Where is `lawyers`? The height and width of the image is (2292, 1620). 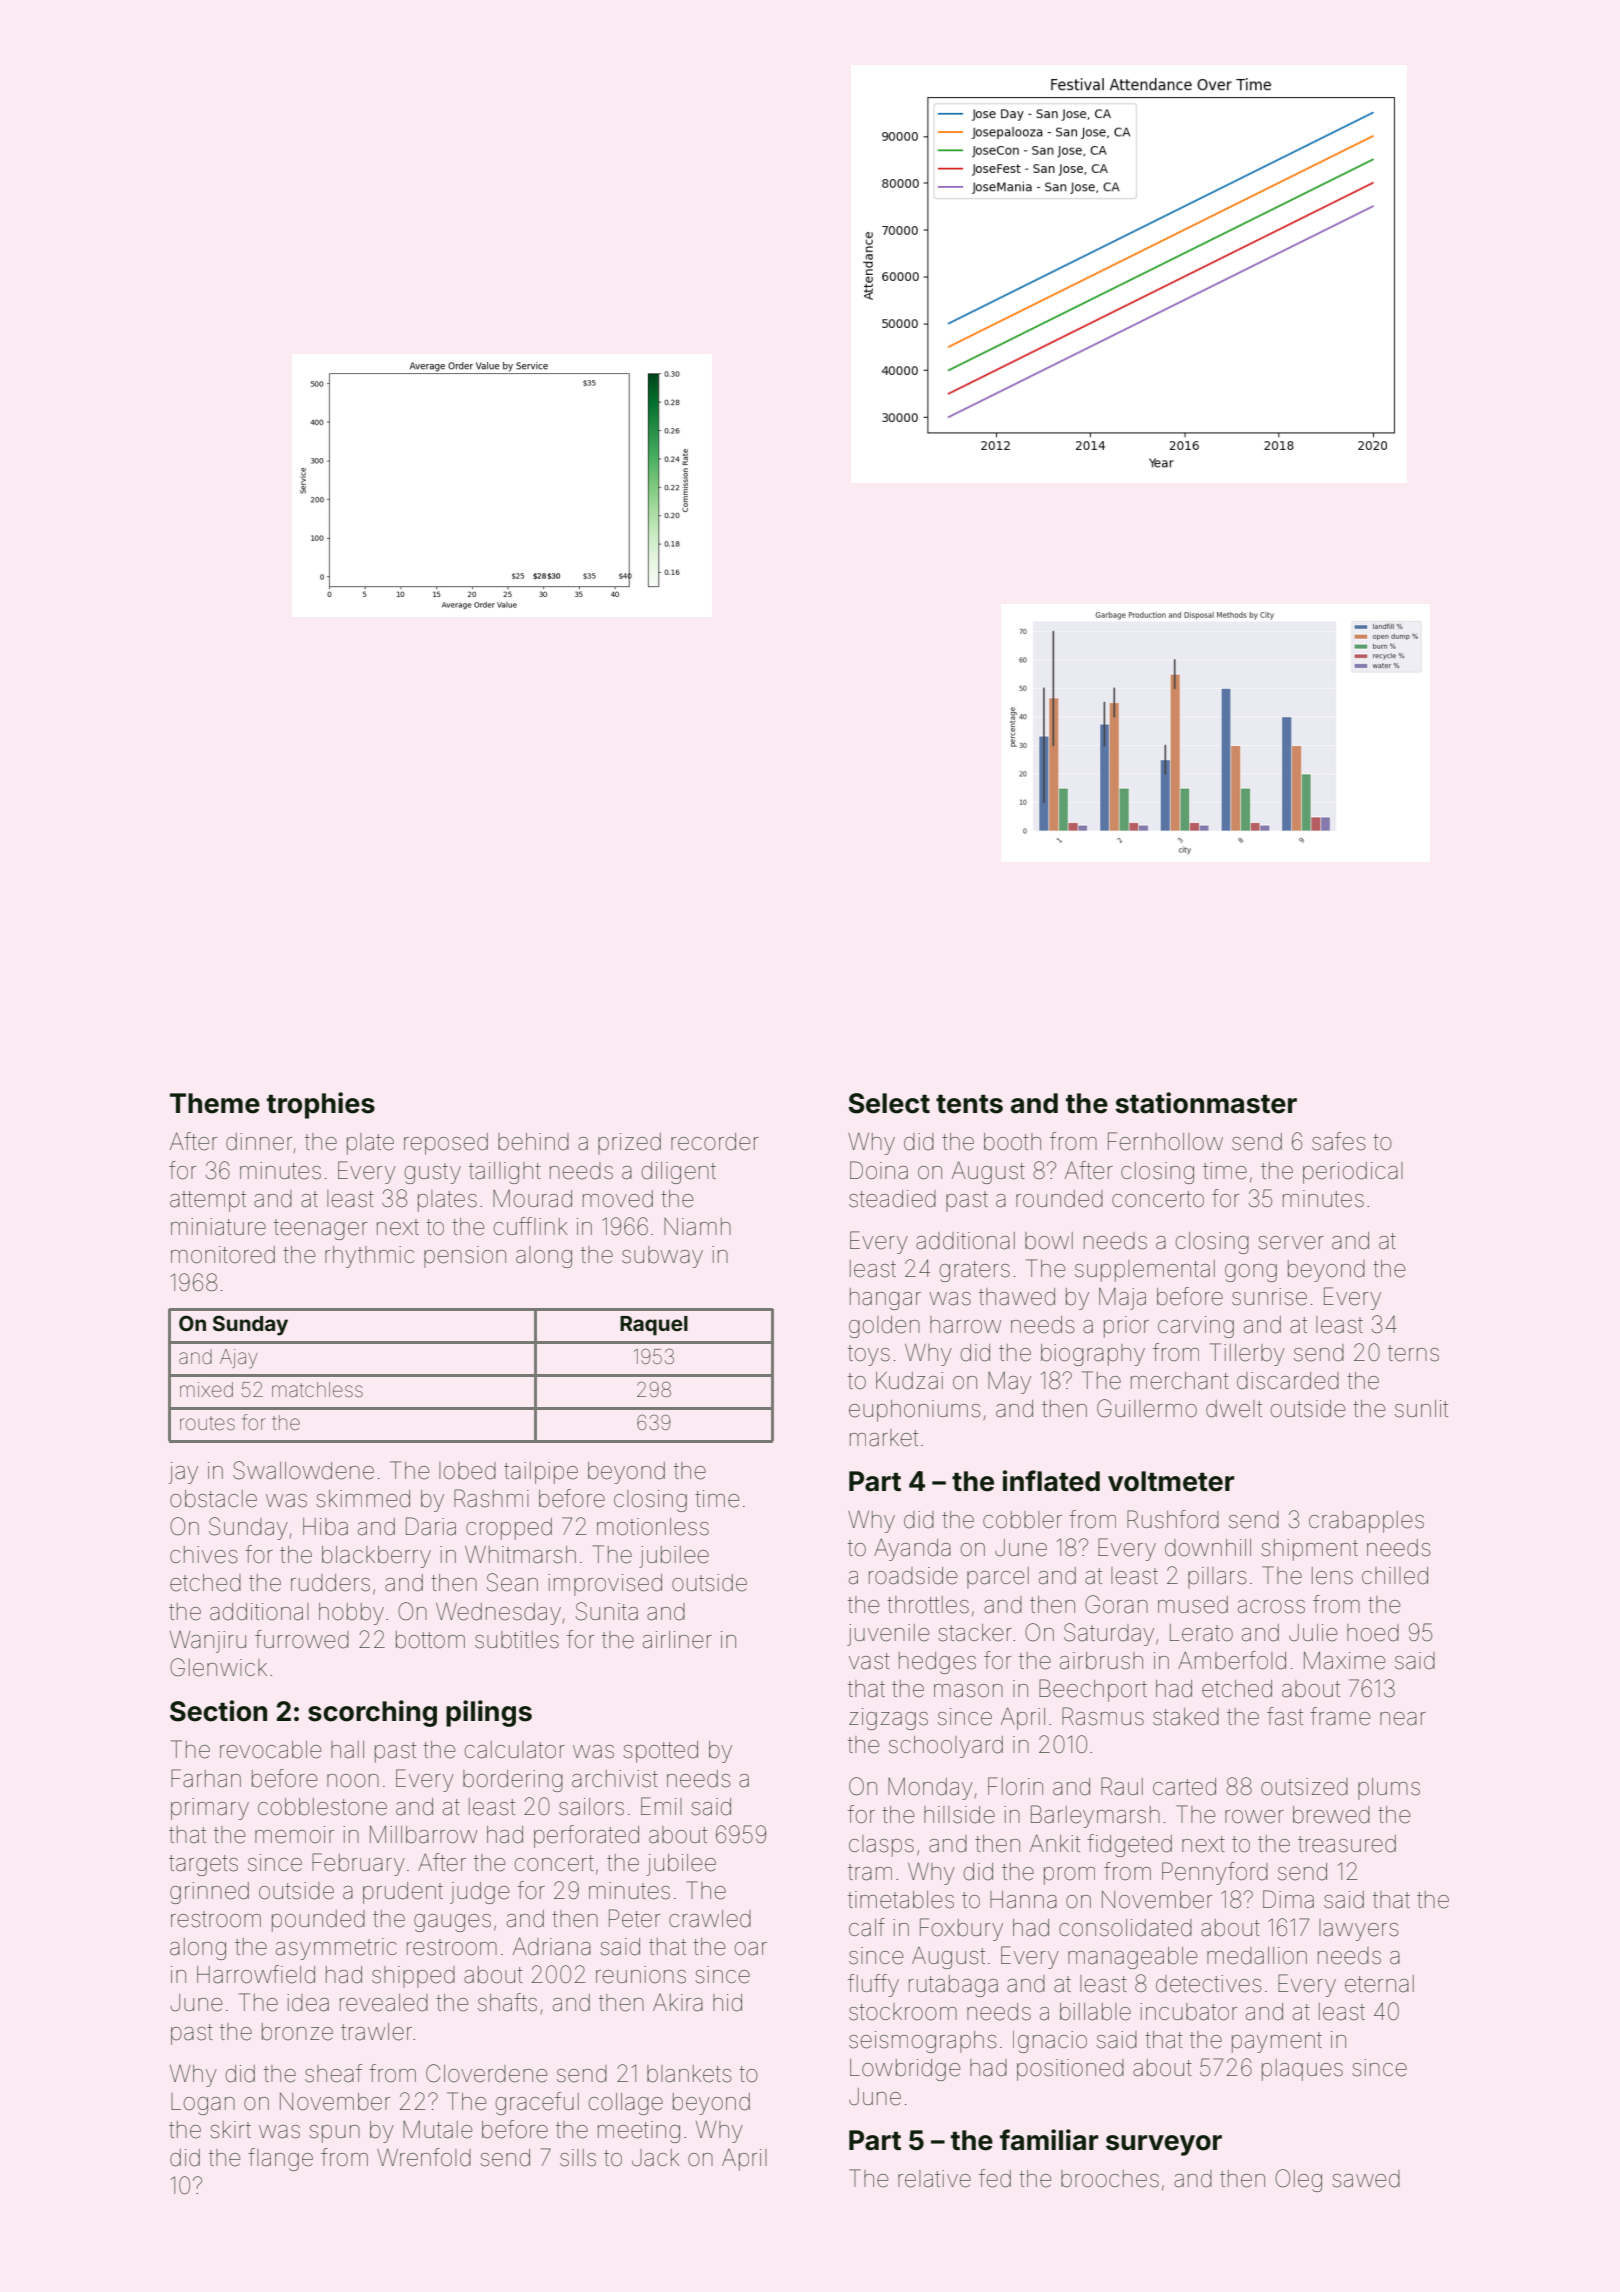
lawyers is located at coordinates (1358, 1930).
